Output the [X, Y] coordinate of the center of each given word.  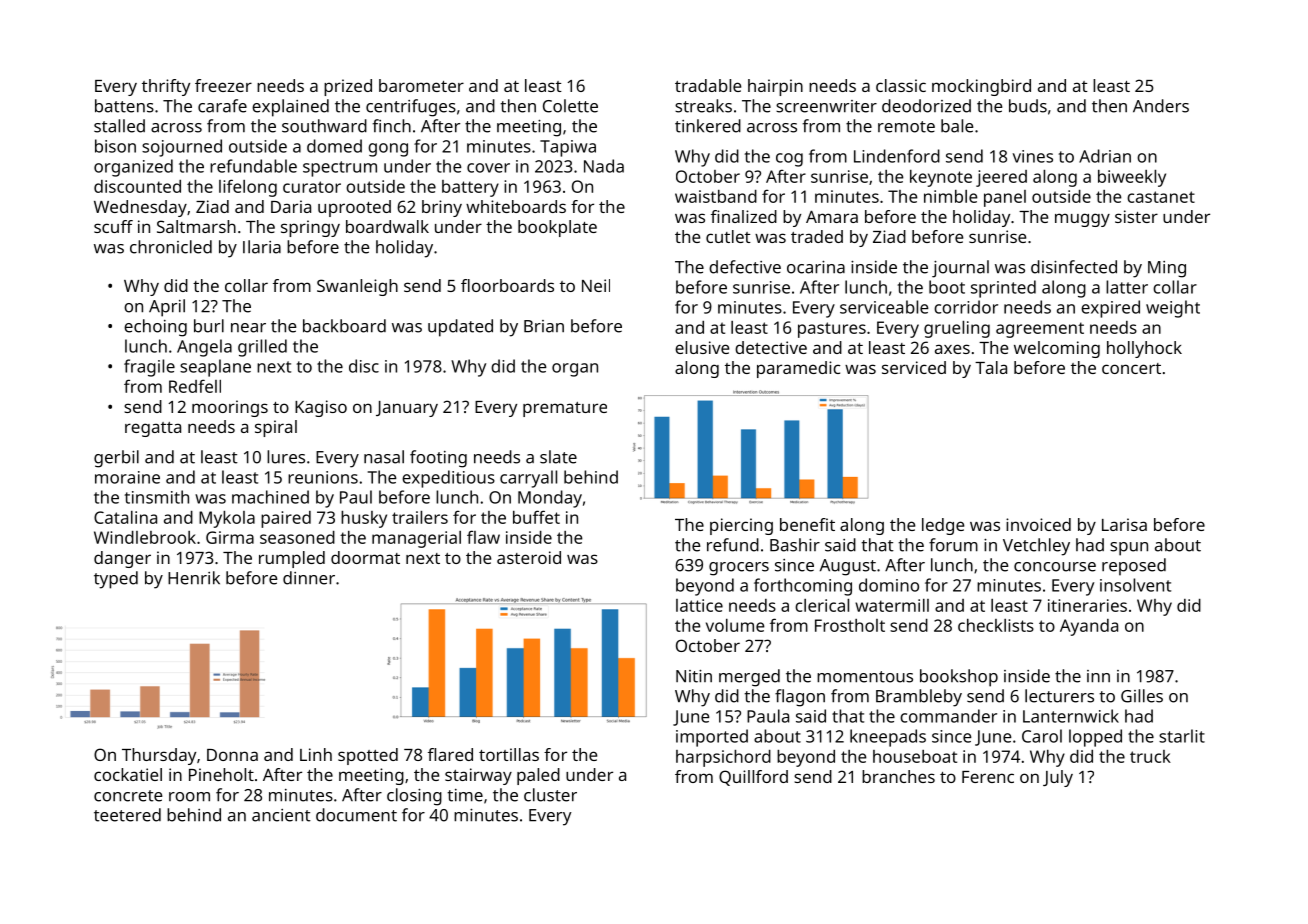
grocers [739, 569]
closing [414, 797]
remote [906, 127]
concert [1131, 368]
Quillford [753, 778]
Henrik [194, 578]
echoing [155, 328]
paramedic [798, 369]
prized [348, 87]
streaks [703, 106]
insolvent [1135, 585]
